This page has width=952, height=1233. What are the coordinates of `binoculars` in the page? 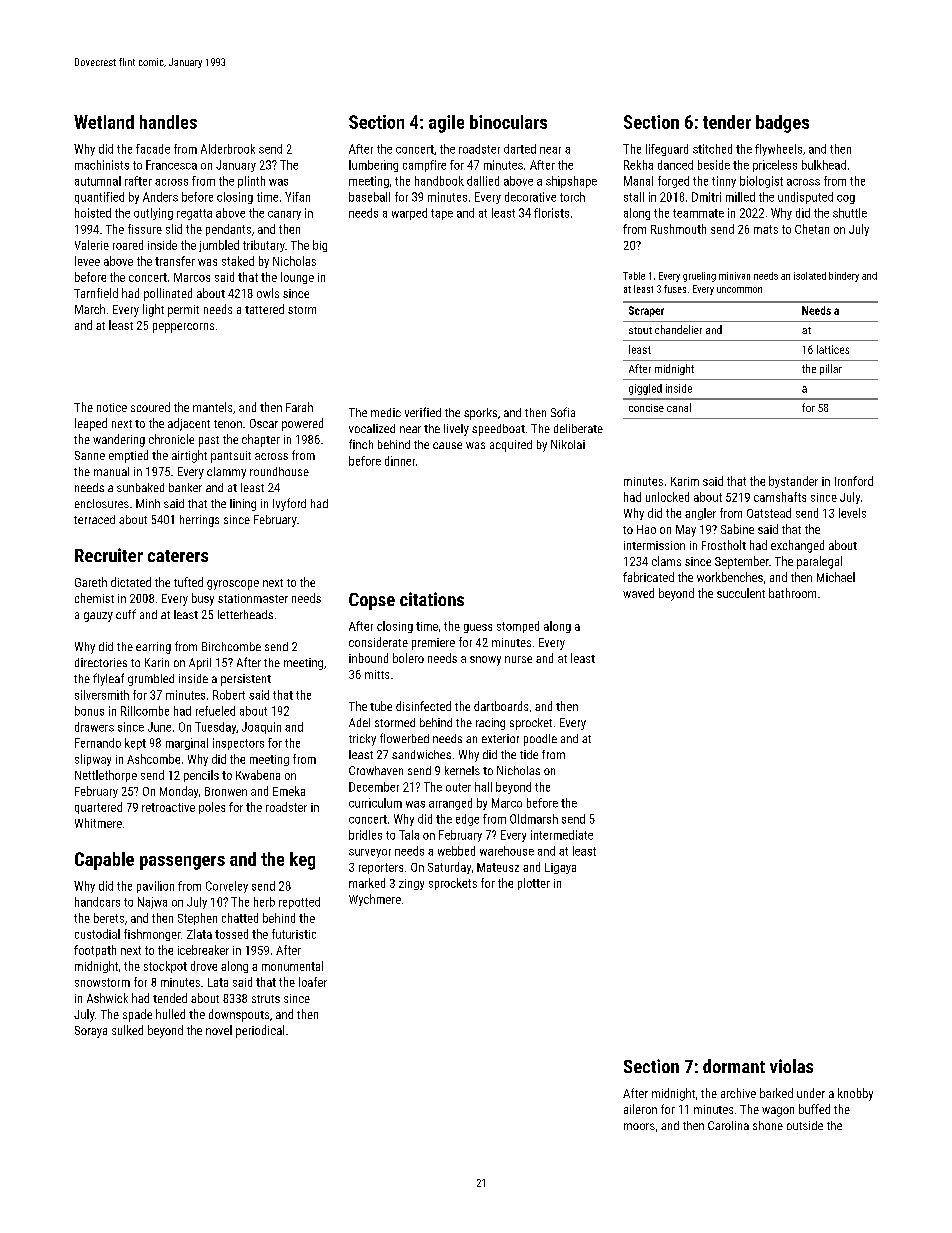 It's located at (508, 122).
